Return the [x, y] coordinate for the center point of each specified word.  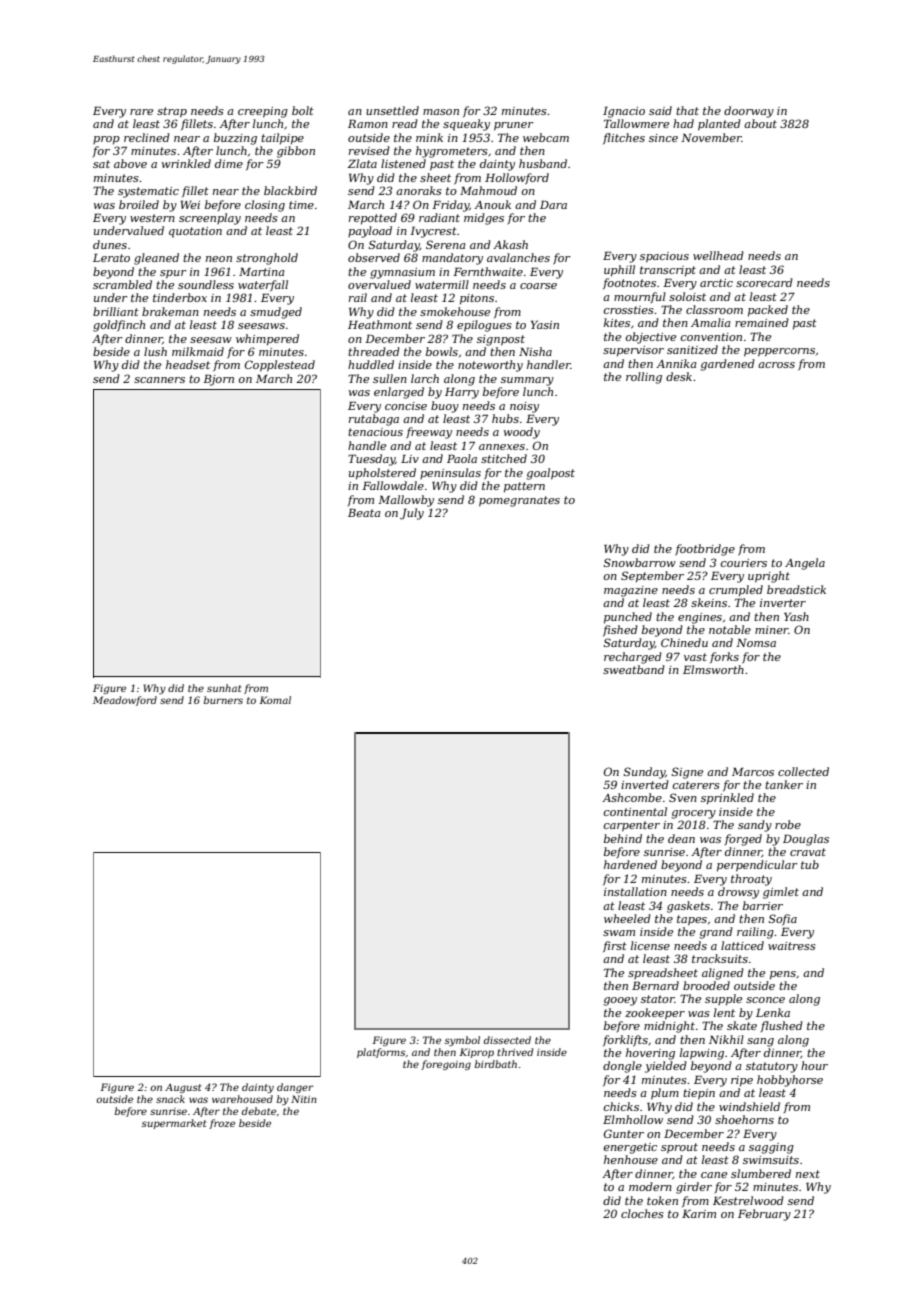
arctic [716, 283]
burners [223, 700]
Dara [553, 204]
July [412, 514]
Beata [364, 512]
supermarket [174, 1124]
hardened [630, 864]
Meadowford [125, 701]
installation [635, 891]
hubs [505, 418]
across [776, 365]
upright [769, 577]
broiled [139, 204]
